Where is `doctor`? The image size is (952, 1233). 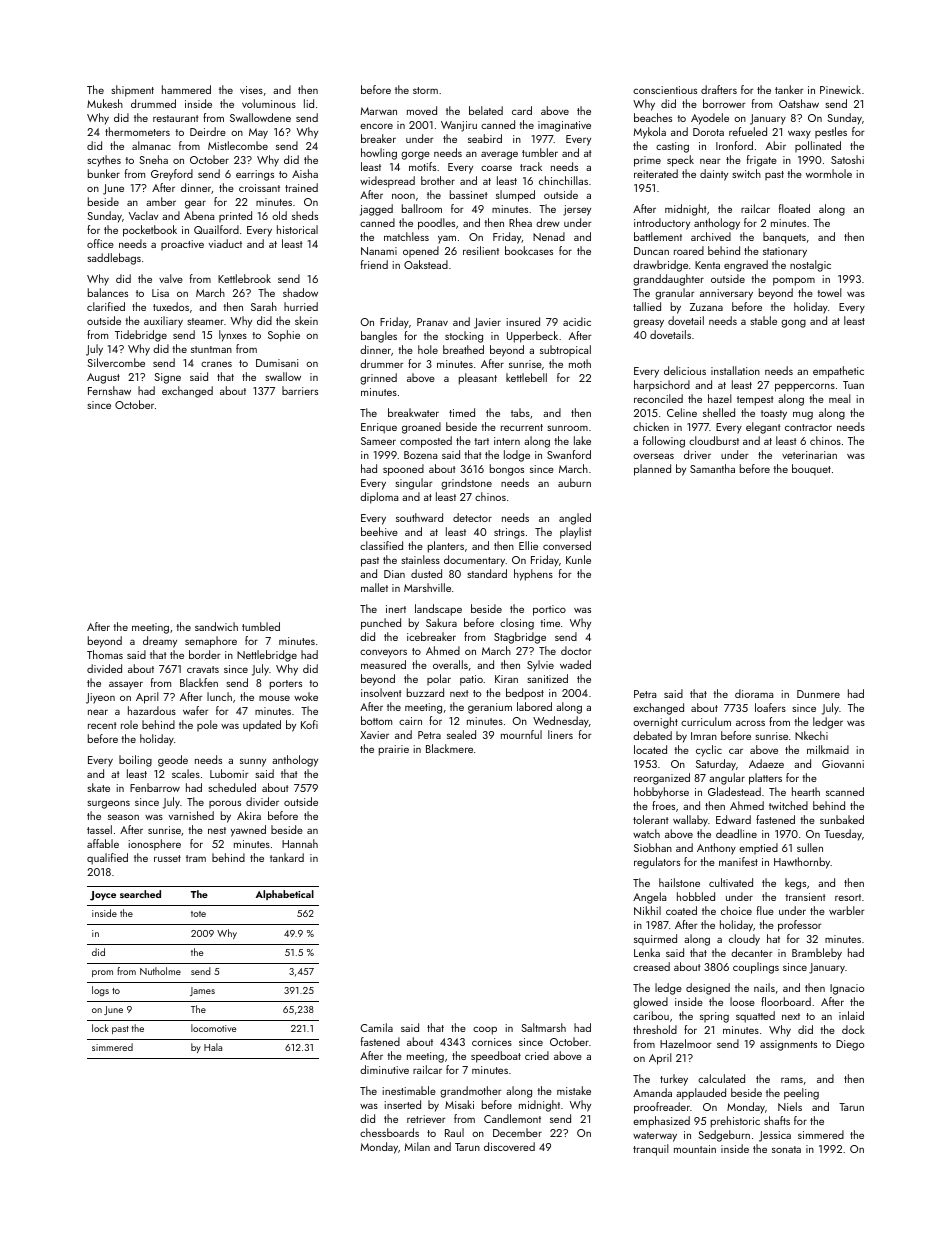
doctor is located at coordinates (576, 650).
